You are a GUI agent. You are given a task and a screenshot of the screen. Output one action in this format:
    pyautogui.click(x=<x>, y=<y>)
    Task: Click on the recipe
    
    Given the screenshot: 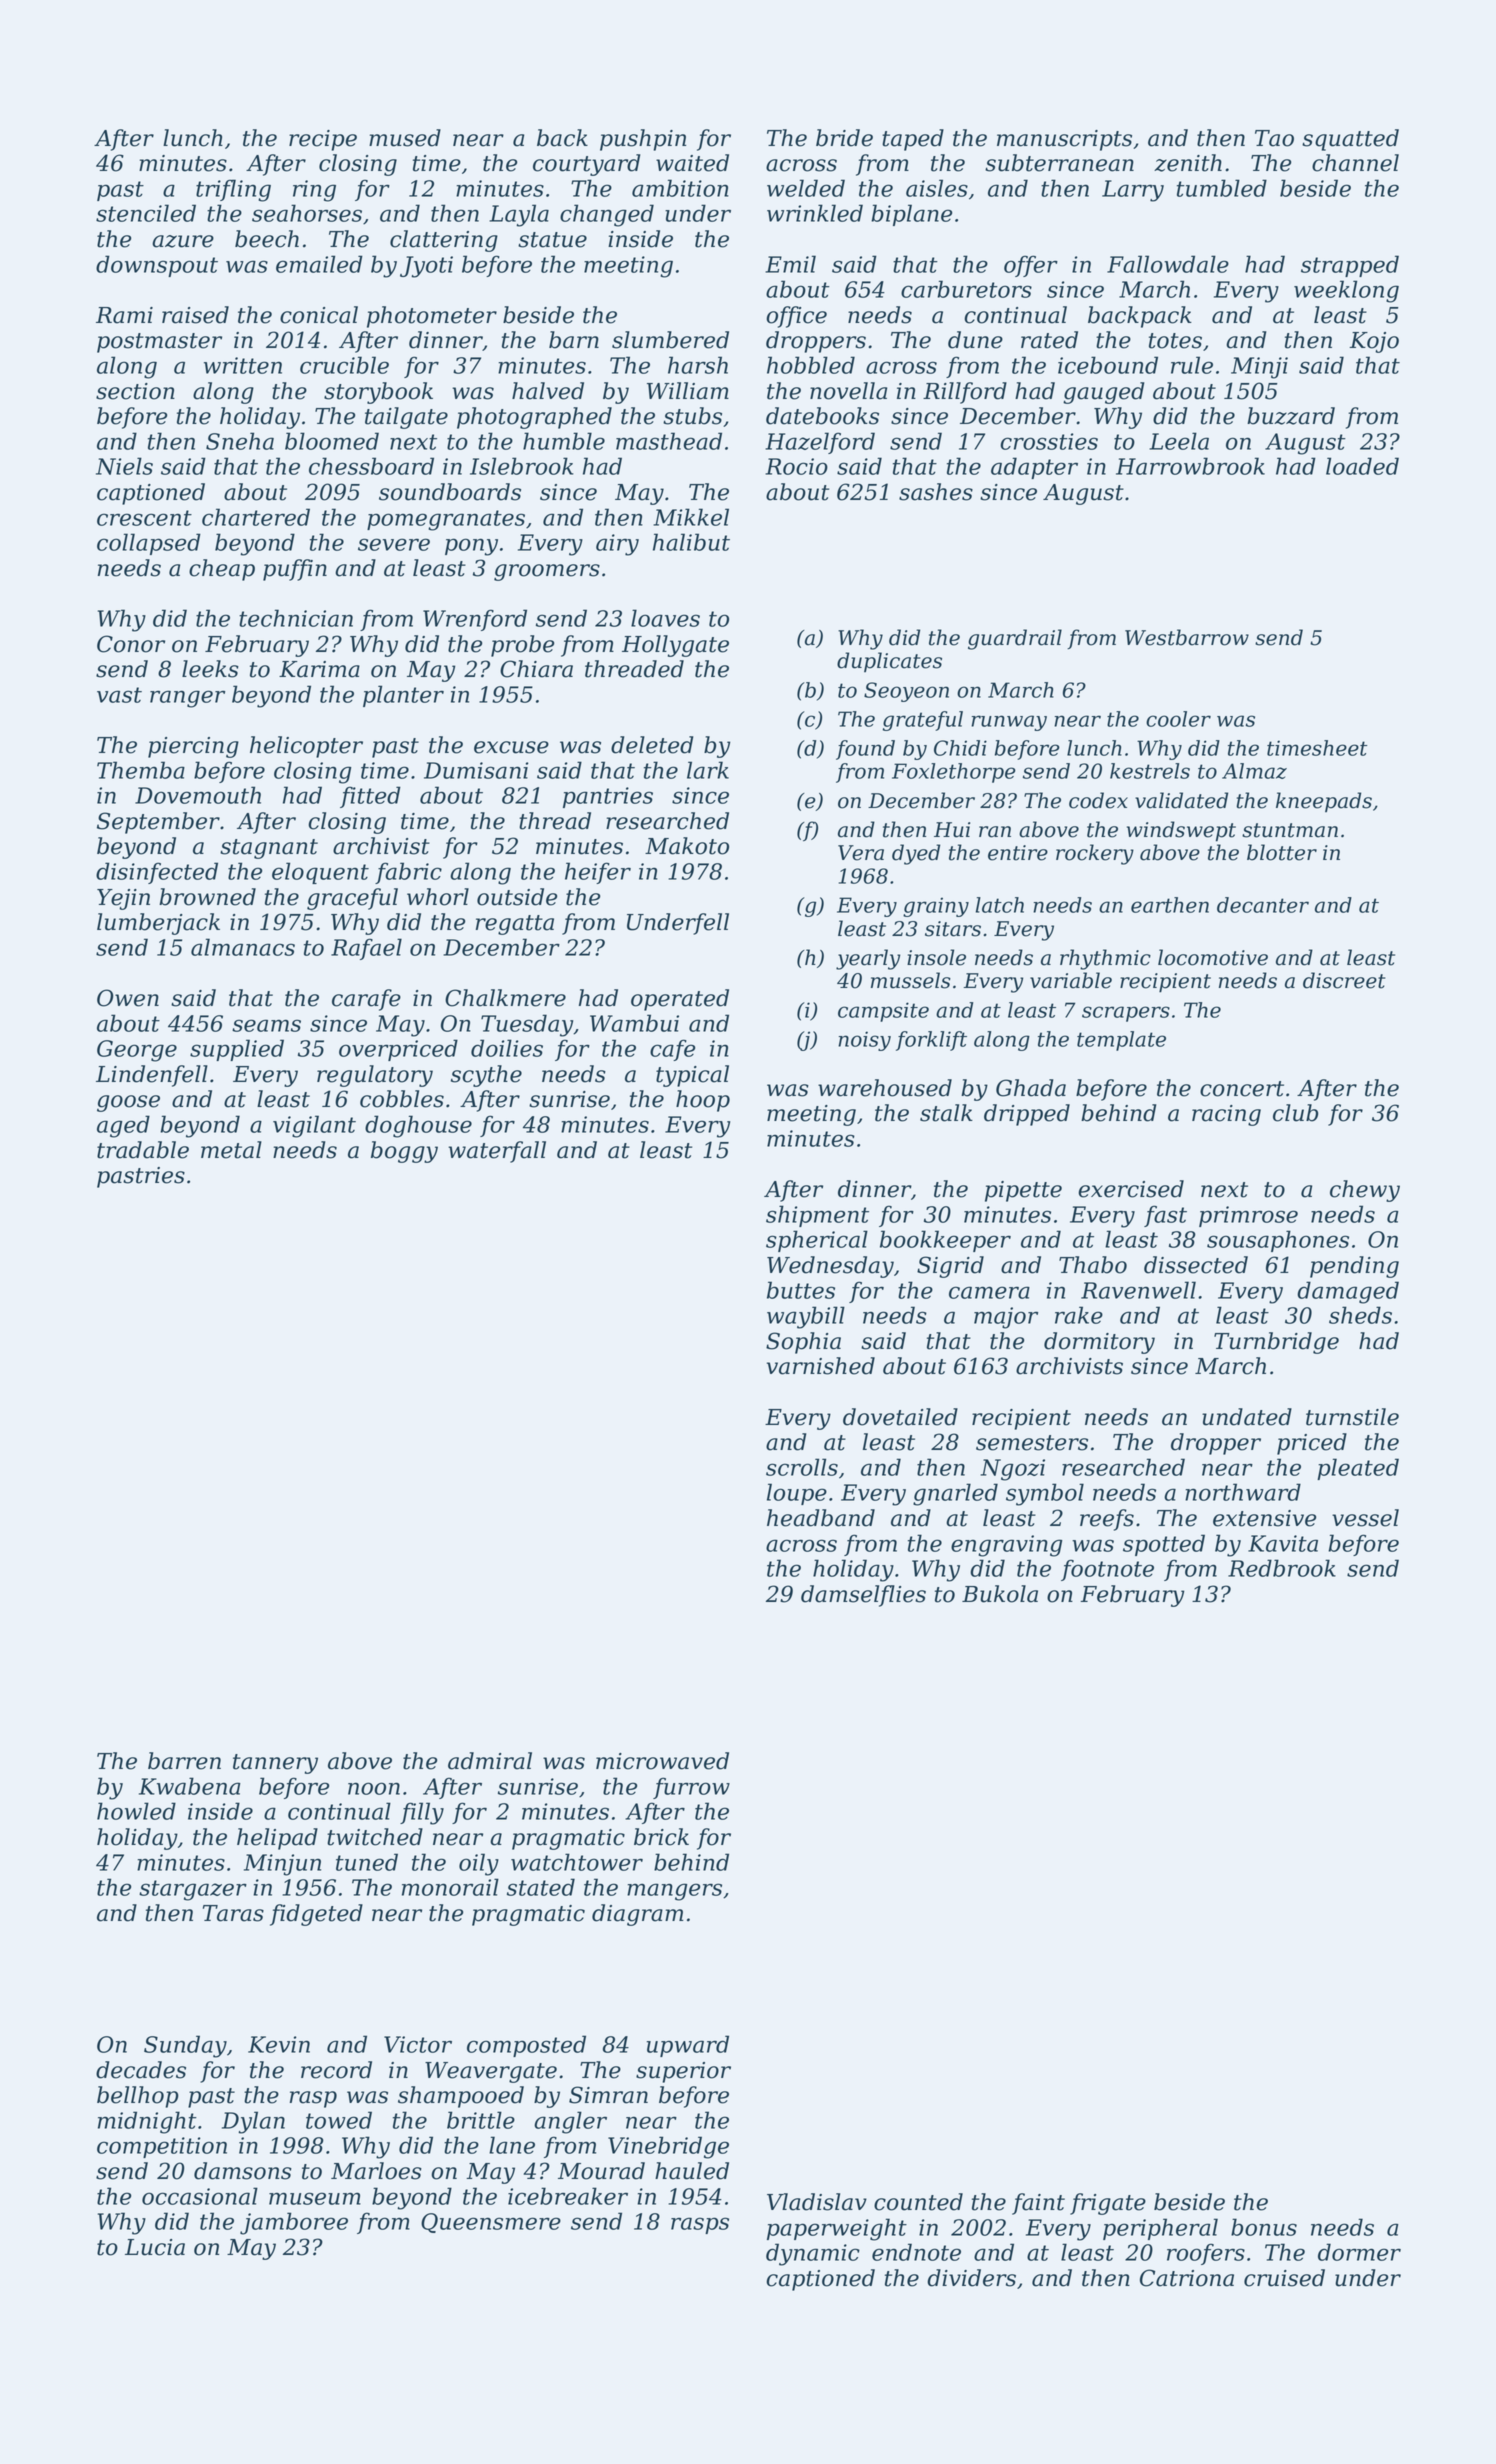 What is the action you would take?
    pyautogui.click(x=323, y=140)
